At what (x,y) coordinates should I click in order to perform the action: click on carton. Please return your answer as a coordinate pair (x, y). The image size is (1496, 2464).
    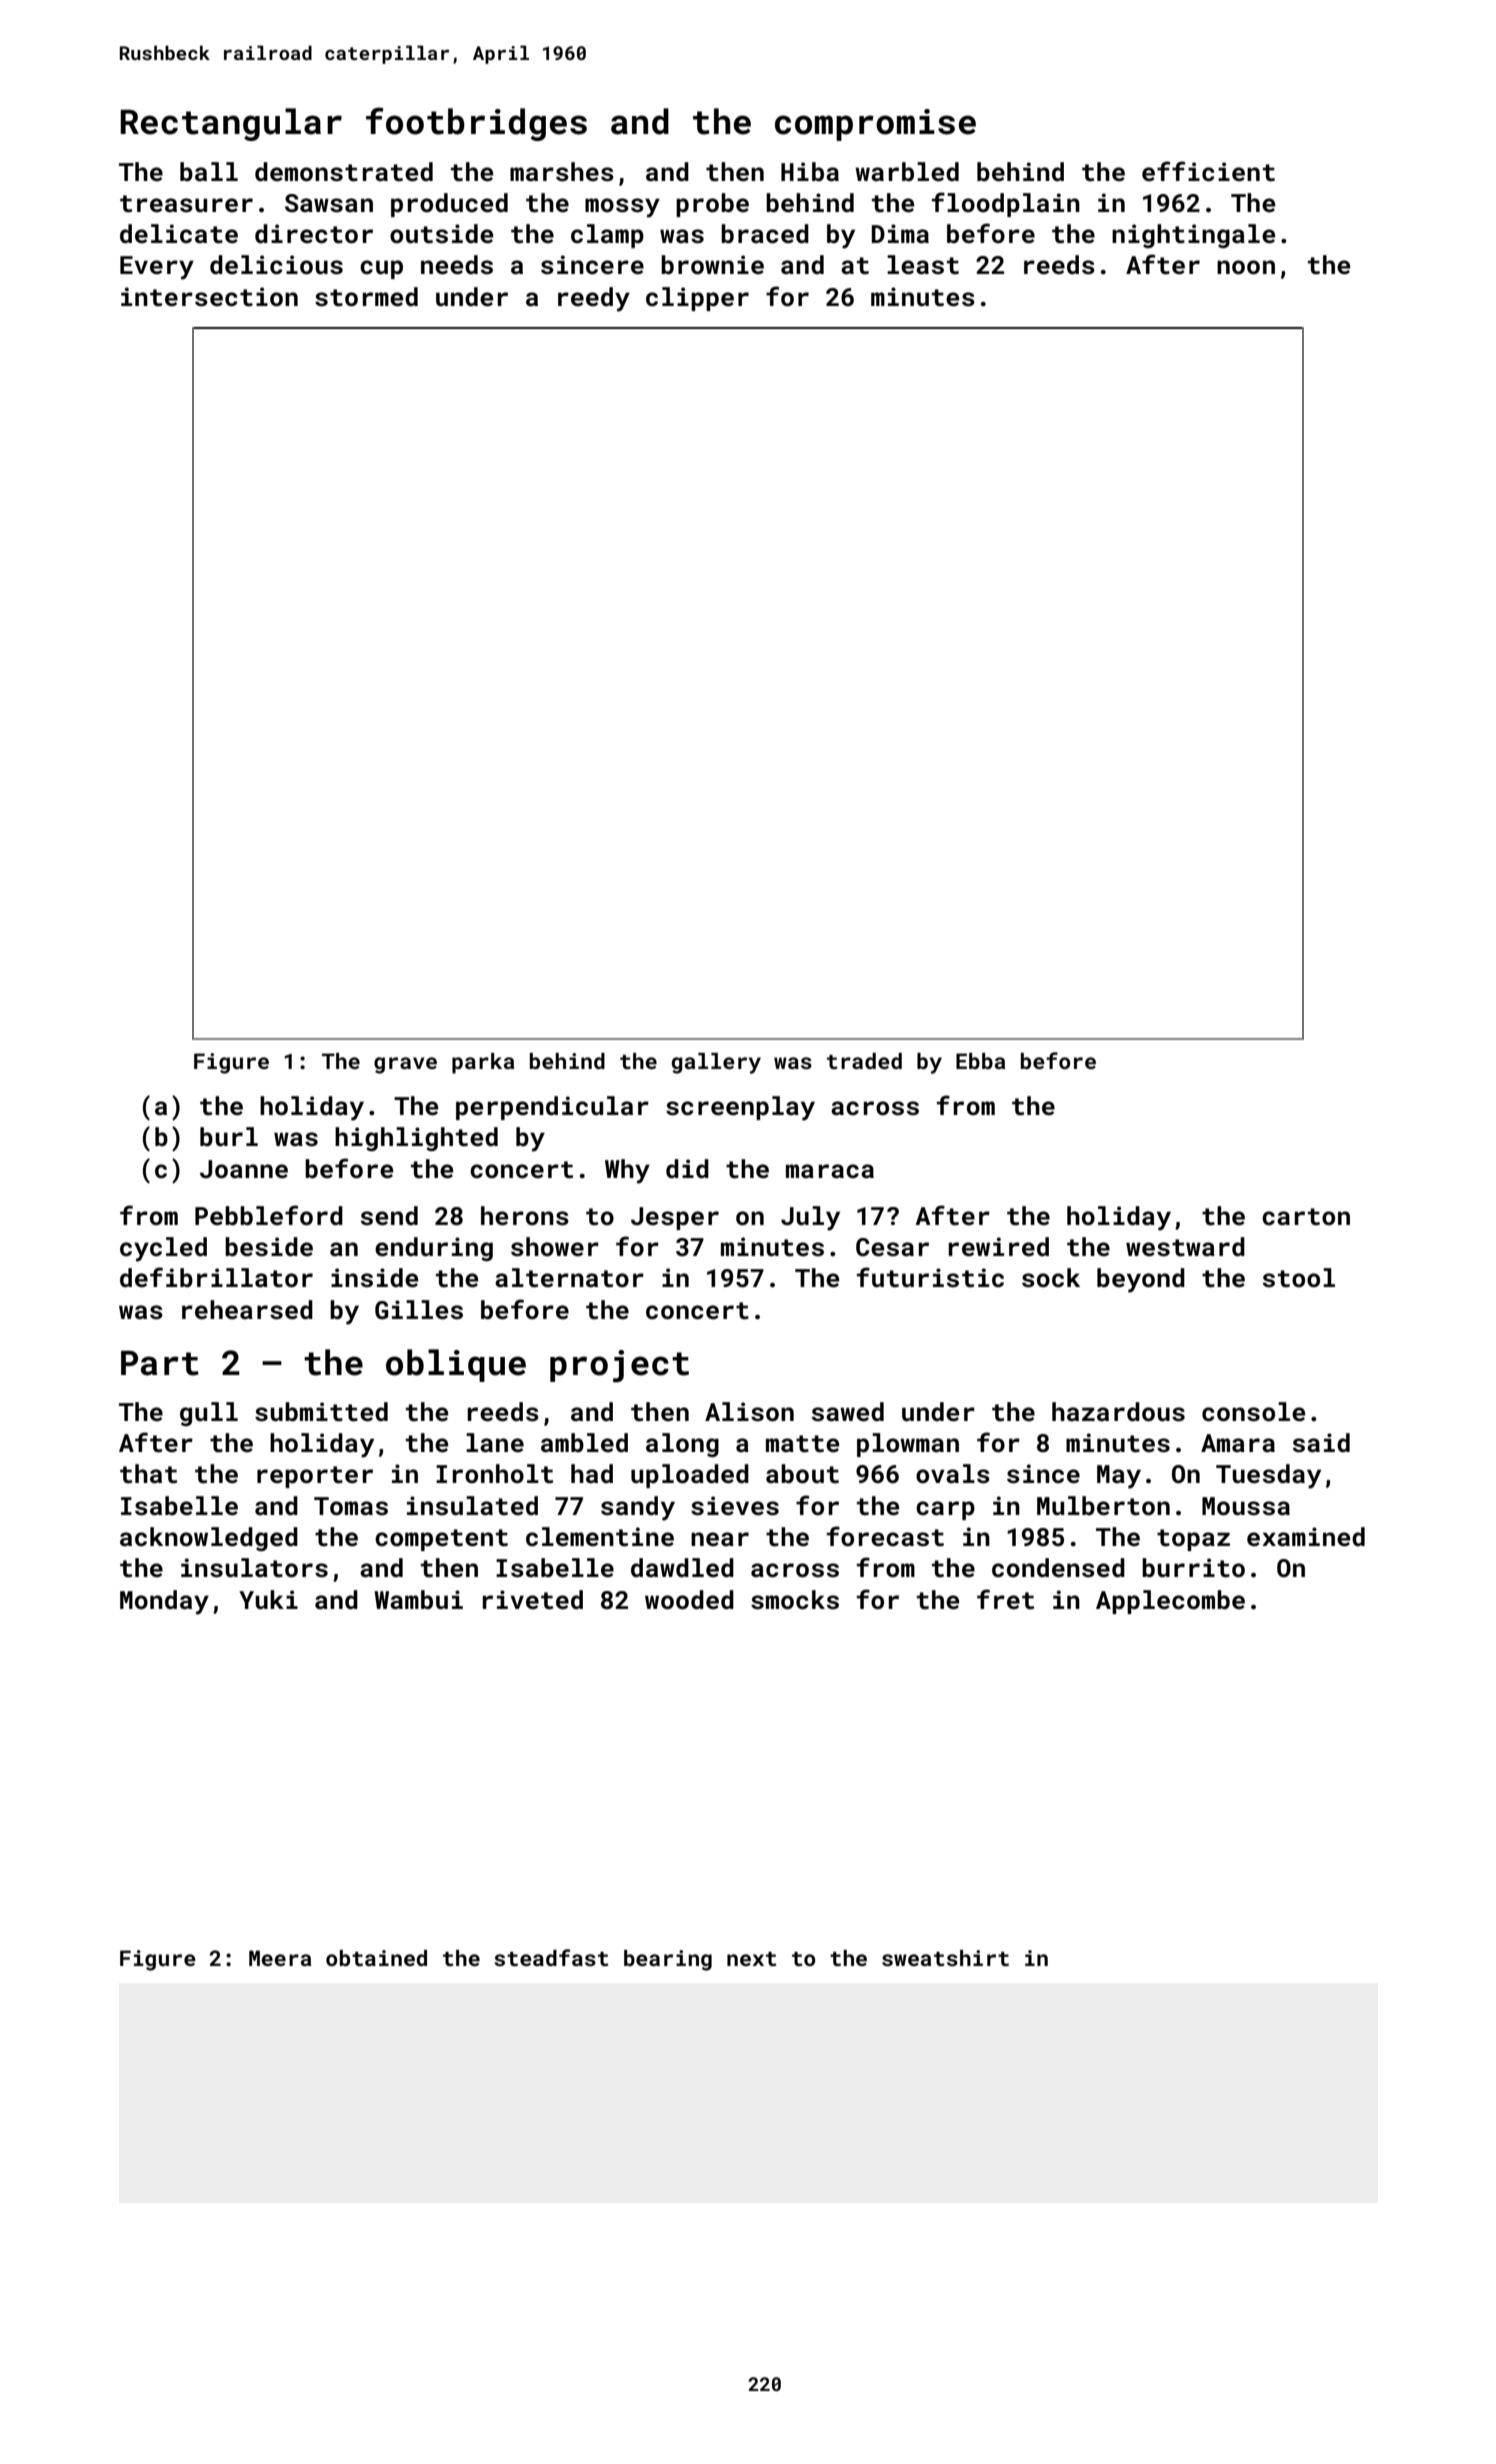
    Looking at the image, I should click on (1306, 1217).
